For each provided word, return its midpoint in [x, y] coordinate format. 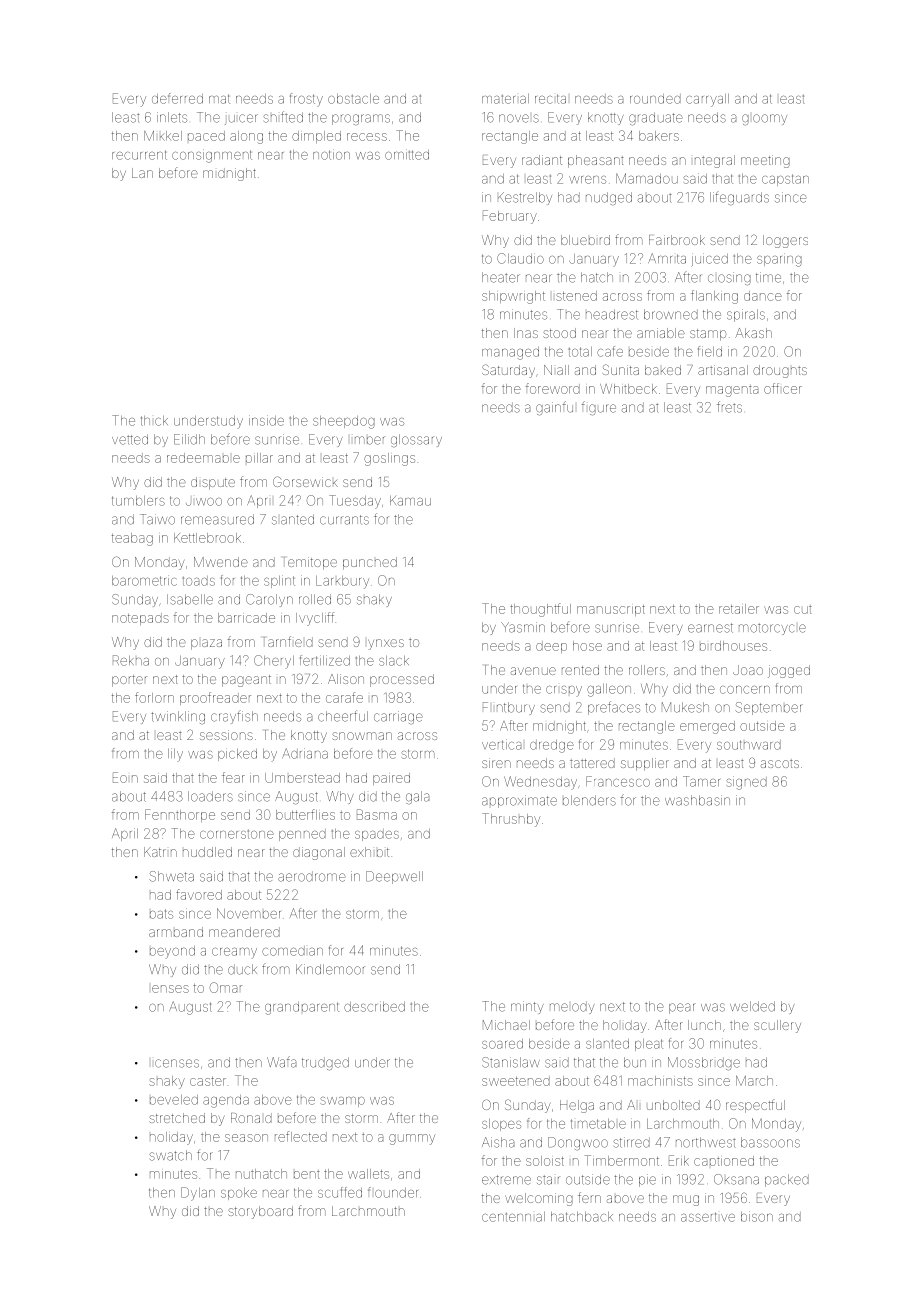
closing [729, 279]
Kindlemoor [330, 969]
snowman [362, 736]
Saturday [508, 371]
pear [682, 1008]
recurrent [139, 155]
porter [129, 681]
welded [752, 1006]
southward [749, 745]
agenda [226, 1101]
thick [154, 421]
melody [572, 1008]
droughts [780, 371]
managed [510, 353]
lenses [170, 989]
